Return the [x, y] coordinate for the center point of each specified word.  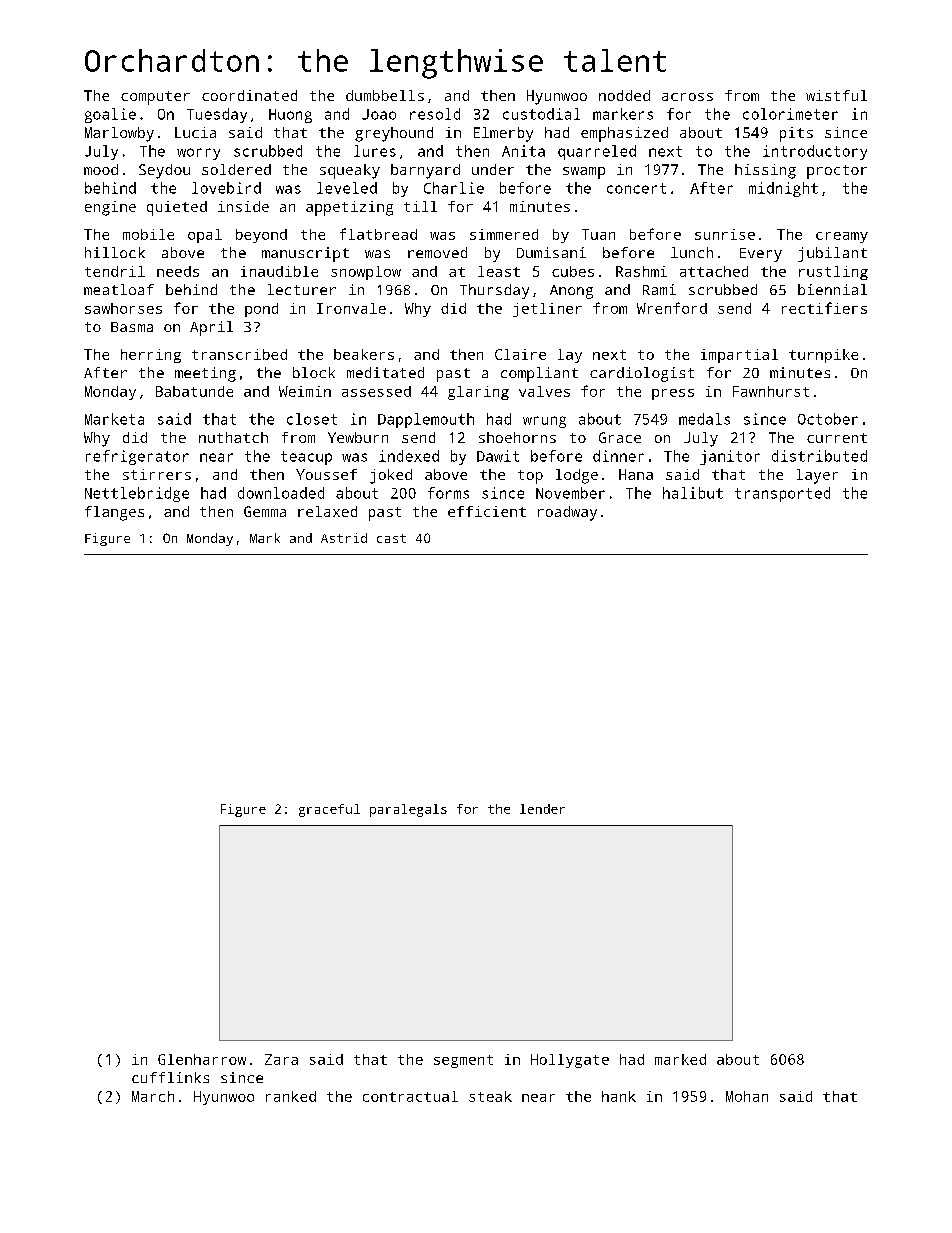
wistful [836, 95]
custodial [541, 114]
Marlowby [119, 134]
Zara [281, 1059]
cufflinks [170, 1077]
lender [542, 809]
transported [782, 494]
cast [391, 538]
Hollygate [570, 1061]
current [837, 438]
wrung [544, 422]
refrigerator [137, 457]
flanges [114, 513]
